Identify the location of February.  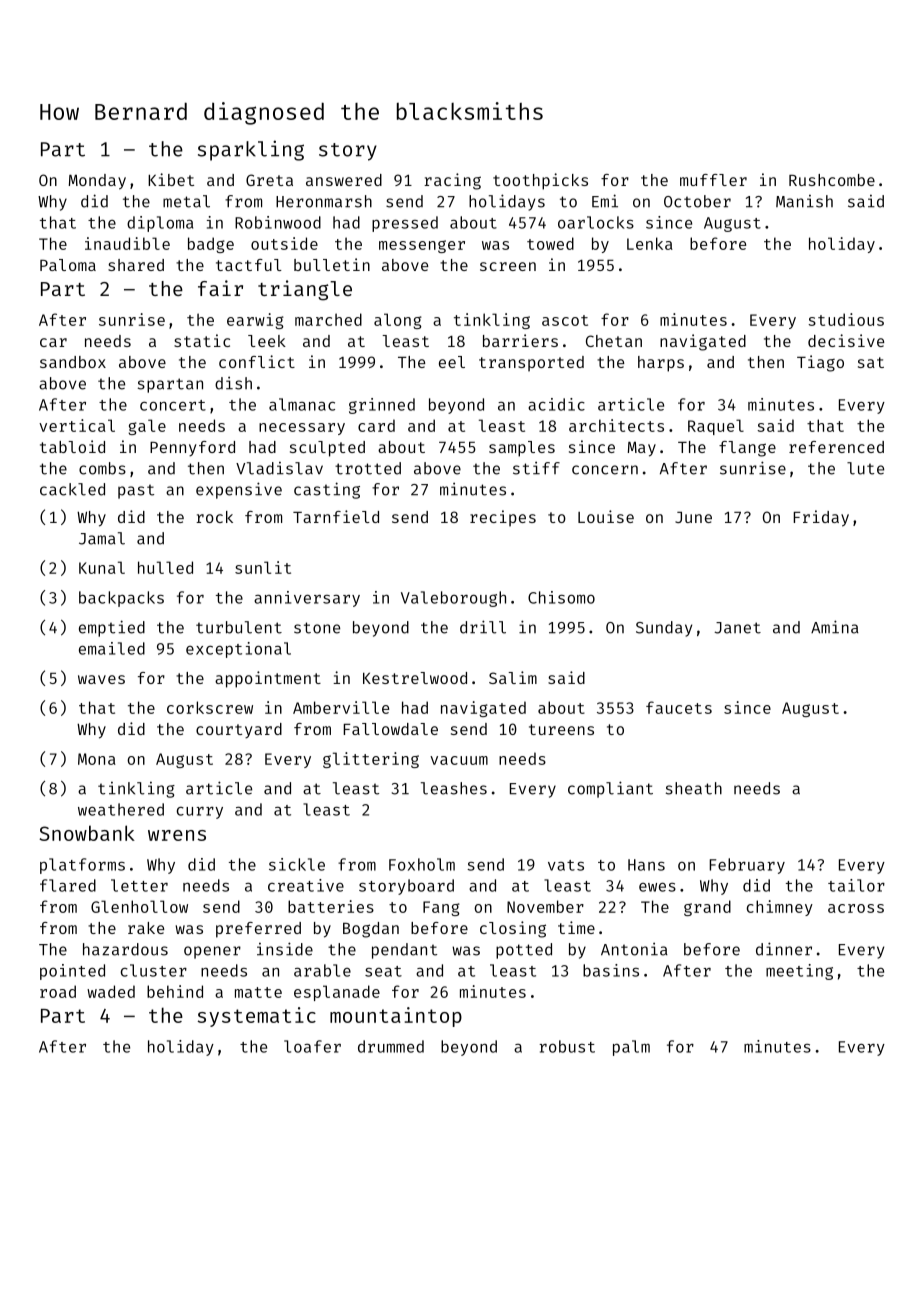
(747, 866).
